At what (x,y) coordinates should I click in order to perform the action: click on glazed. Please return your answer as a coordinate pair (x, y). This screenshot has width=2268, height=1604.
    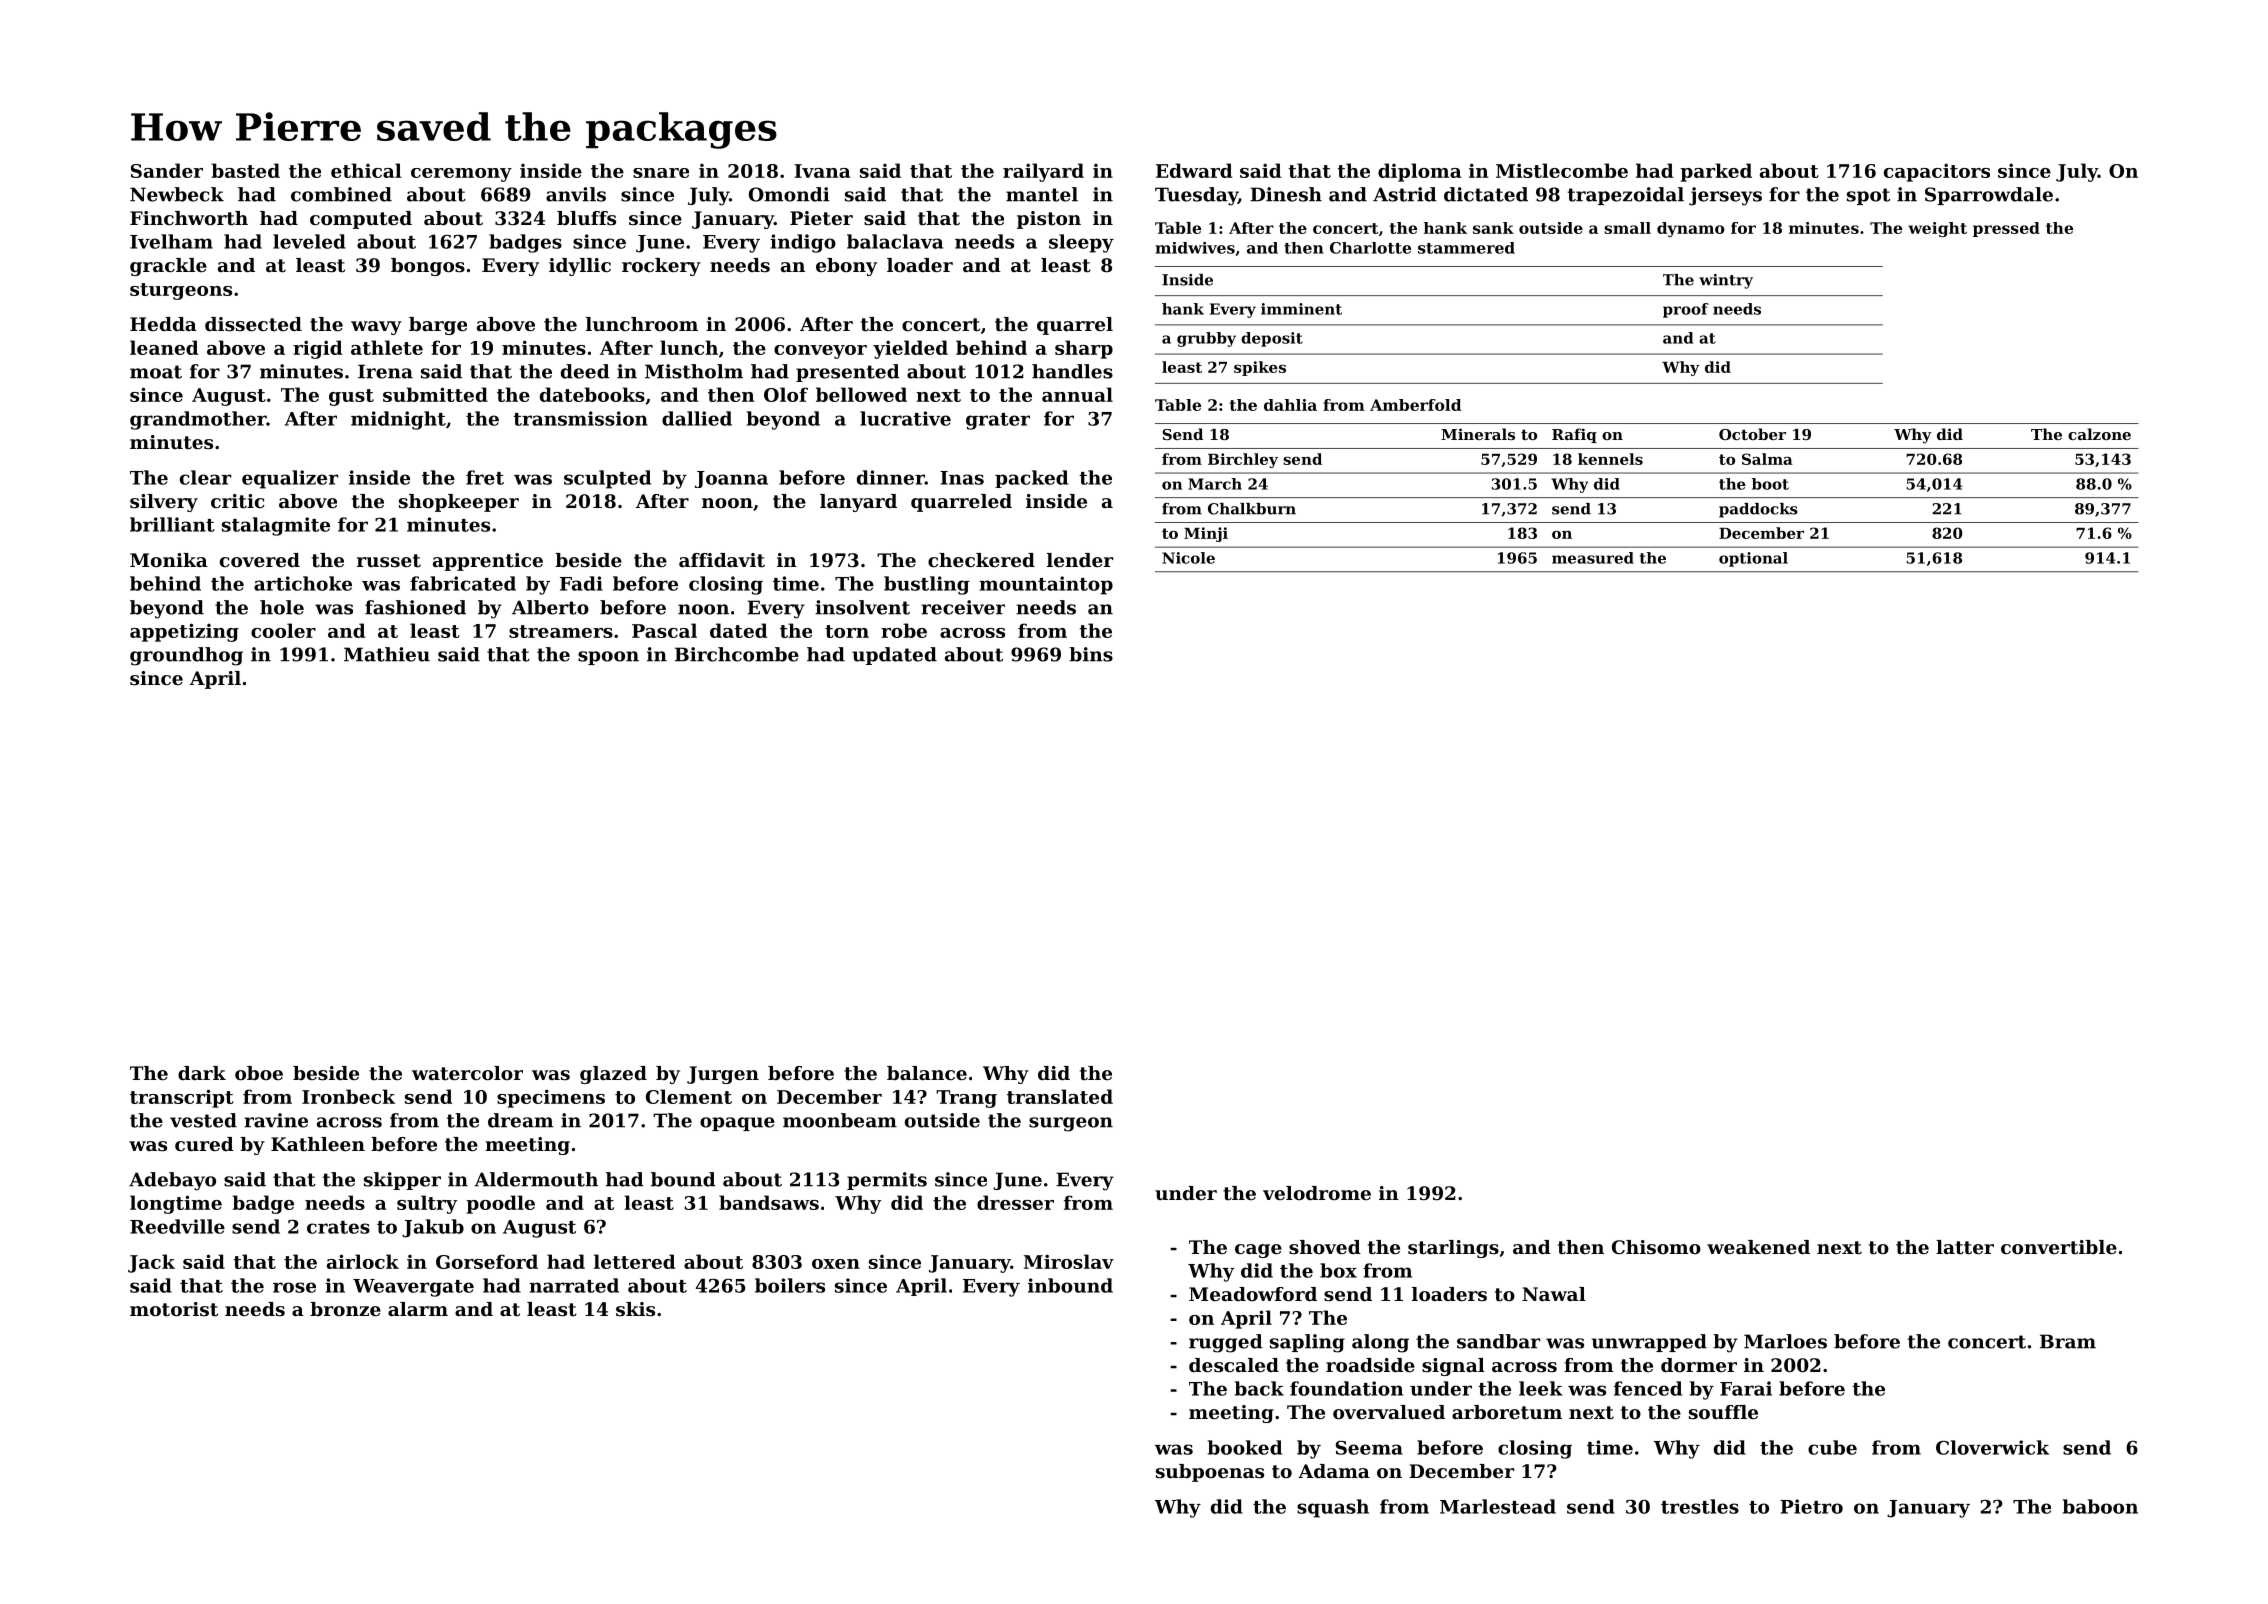
    Looking at the image, I should click on (613, 1075).
